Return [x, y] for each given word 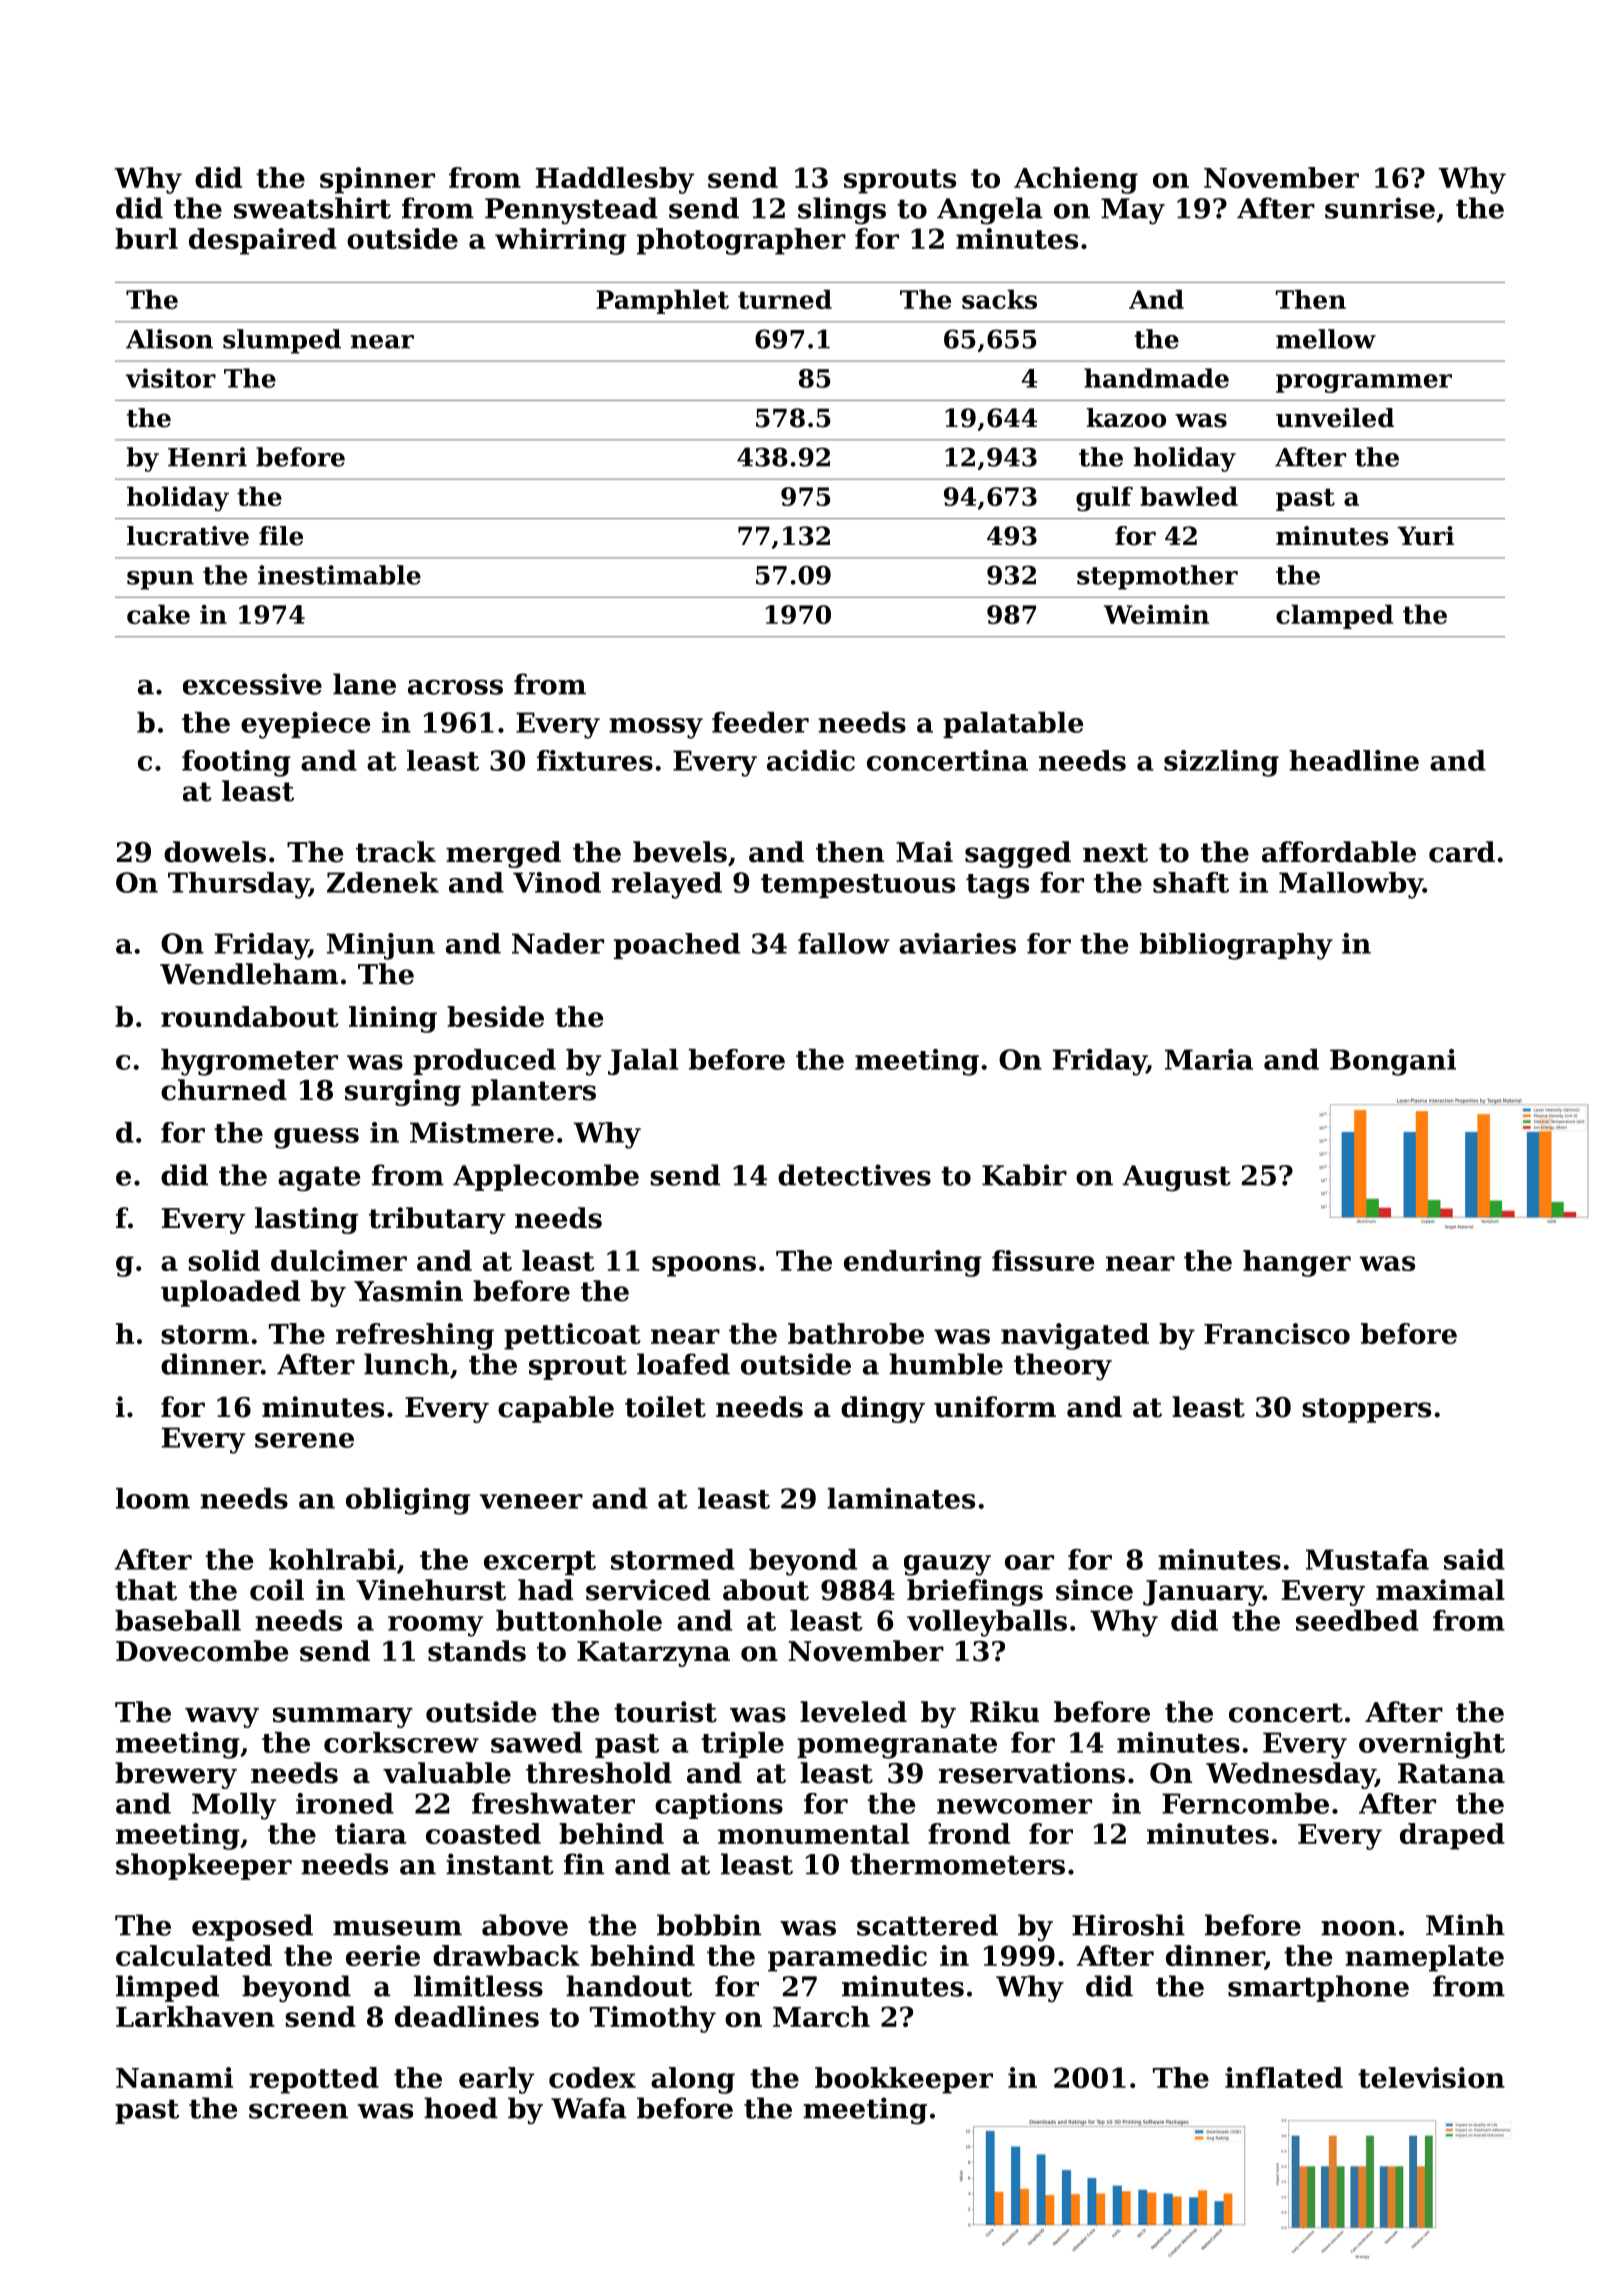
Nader [558, 943]
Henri [207, 457]
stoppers [1366, 1410]
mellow [1326, 339]
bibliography [1236, 946]
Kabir [1024, 1175]
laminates [901, 1498]
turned [785, 299]
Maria [1209, 1059]
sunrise [1380, 208]
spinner [377, 180]
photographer [741, 241]
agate [319, 1179]
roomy [435, 1626]
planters [533, 1092]
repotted [314, 2080]
